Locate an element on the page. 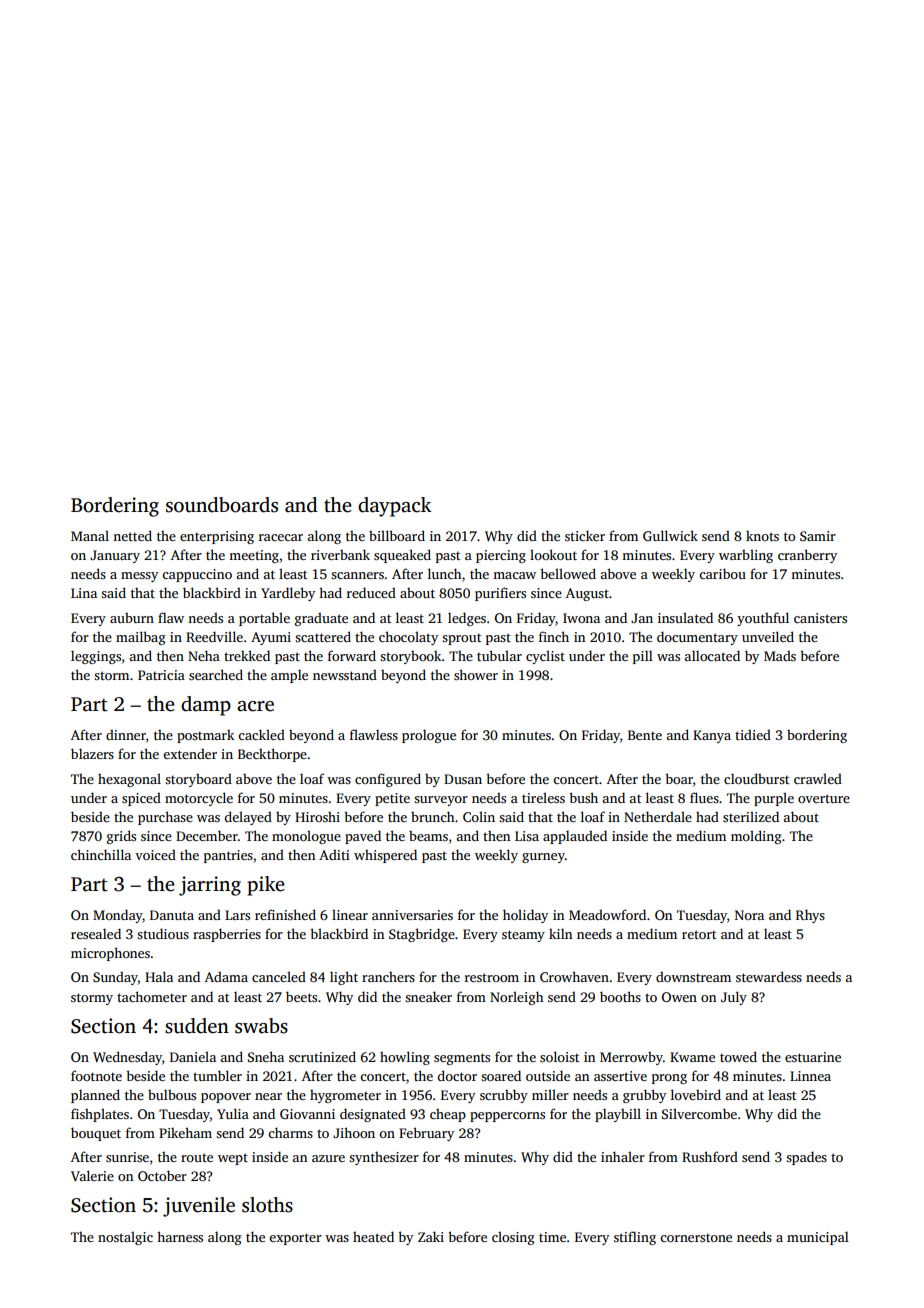 The width and height of the page is (924, 1308). sticker is located at coordinates (585, 535).
